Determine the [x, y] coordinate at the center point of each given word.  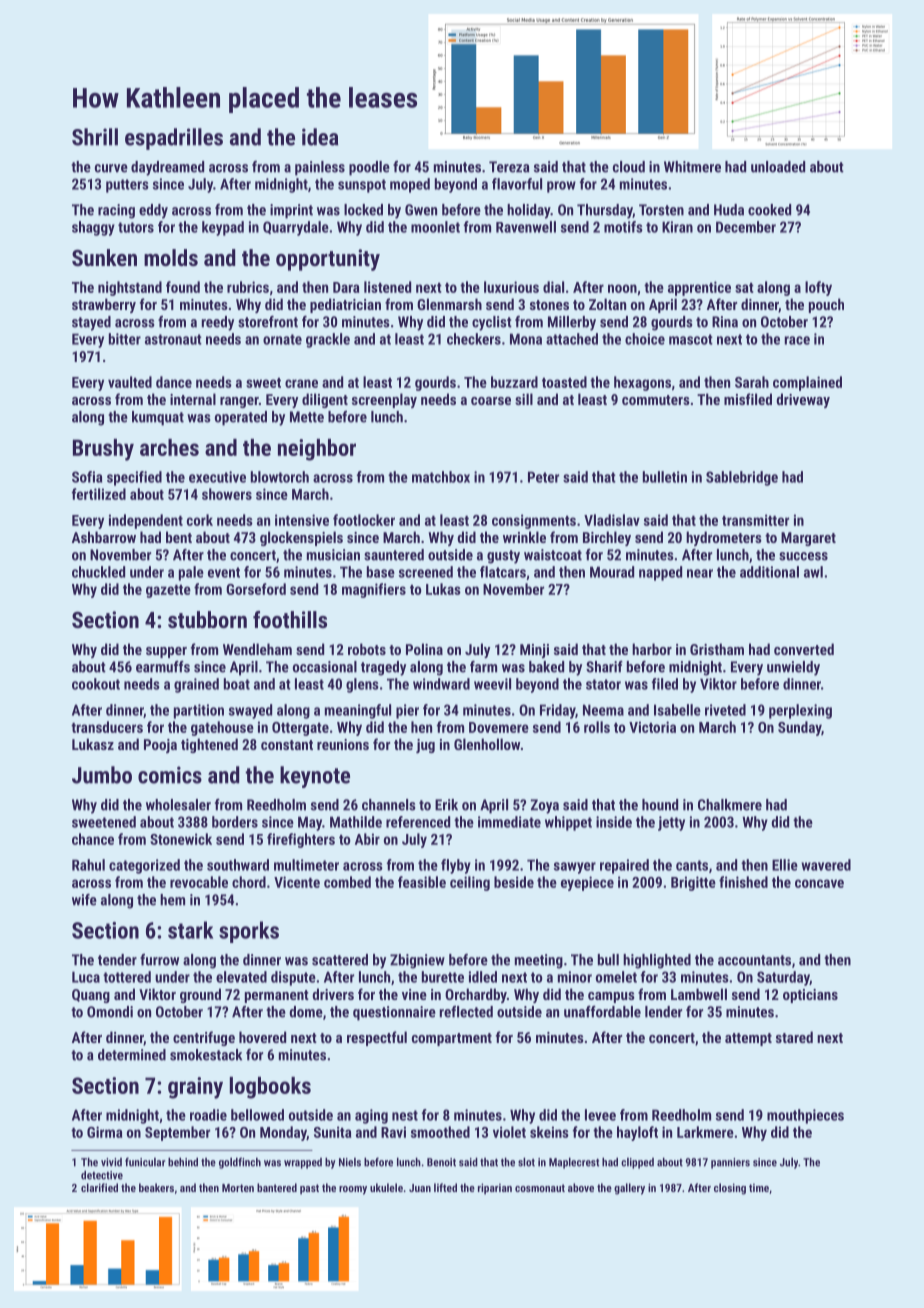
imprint [291, 211]
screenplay [384, 400]
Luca [86, 977]
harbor [652, 649]
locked [363, 210]
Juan [420, 1188]
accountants [754, 960]
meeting [539, 961]
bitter [125, 339]
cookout [96, 684]
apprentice [699, 288]
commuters [656, 400]
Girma [104, 1132]
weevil [492, 684]
